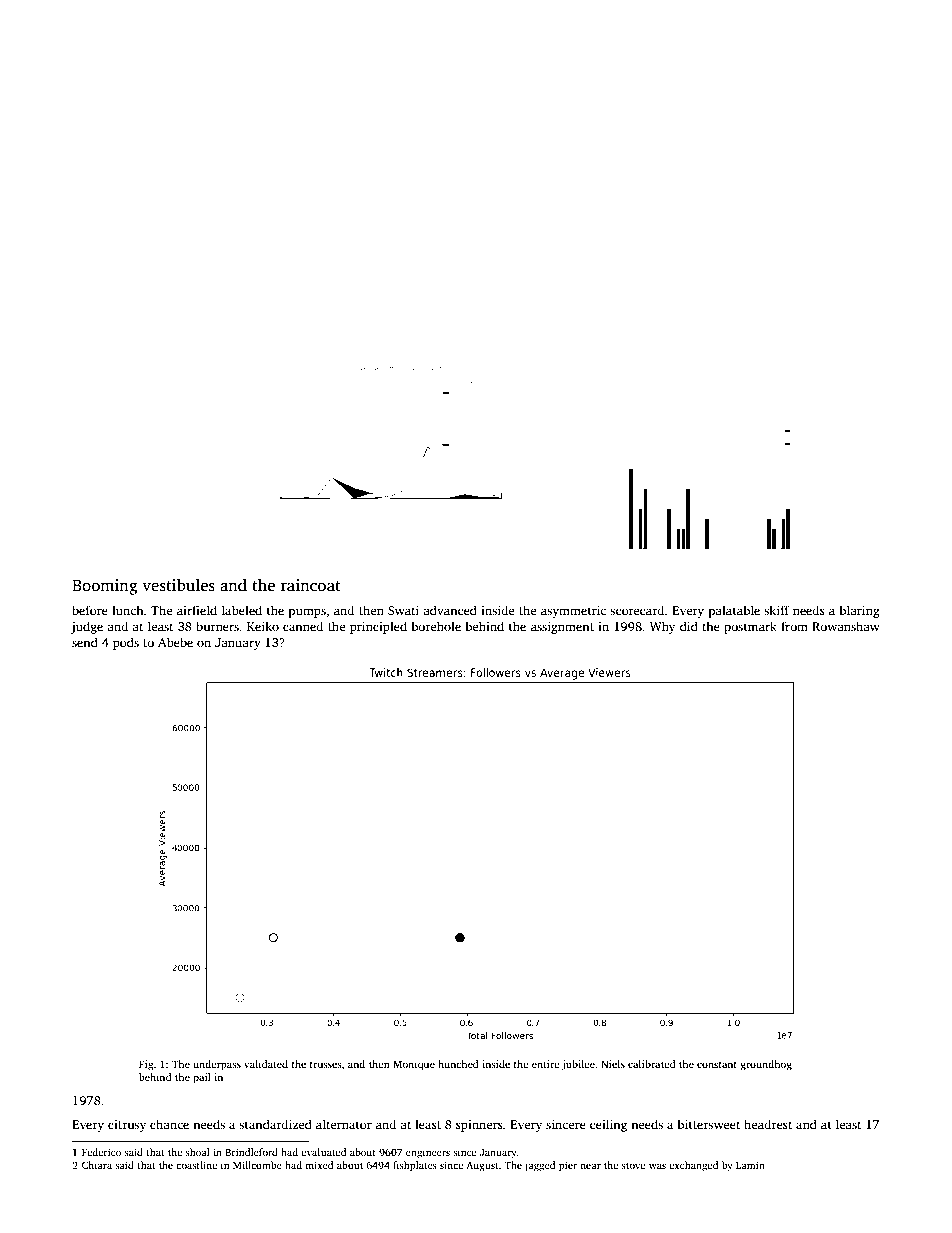 Image resolution: width=952 pixels, height=1233 pixels. I want to click on Rowanshaw, so click(846, 626).
